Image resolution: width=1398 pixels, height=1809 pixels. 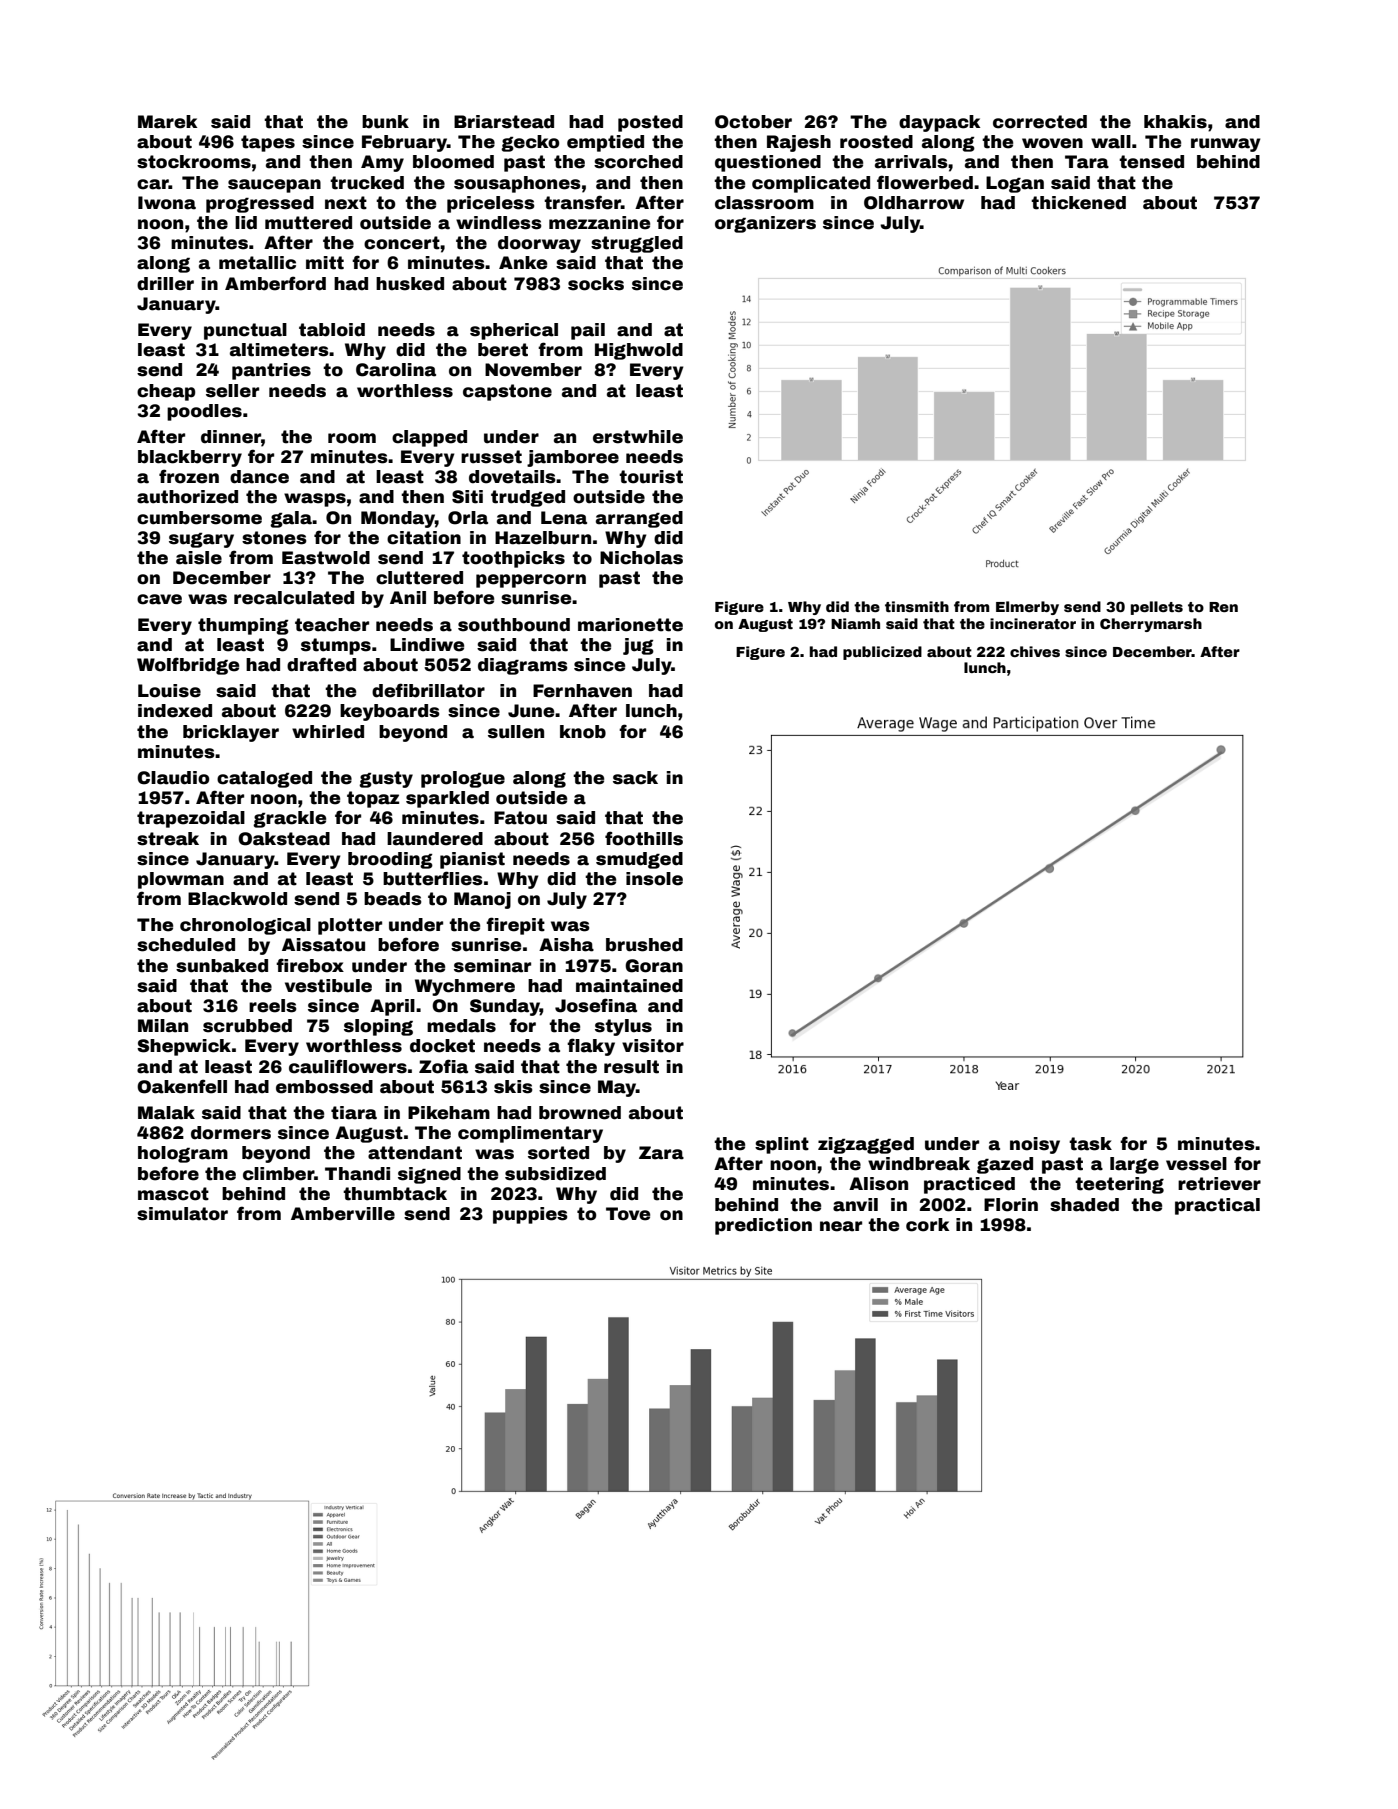 I want to click on simulator, so click(x=182, y=1214).
